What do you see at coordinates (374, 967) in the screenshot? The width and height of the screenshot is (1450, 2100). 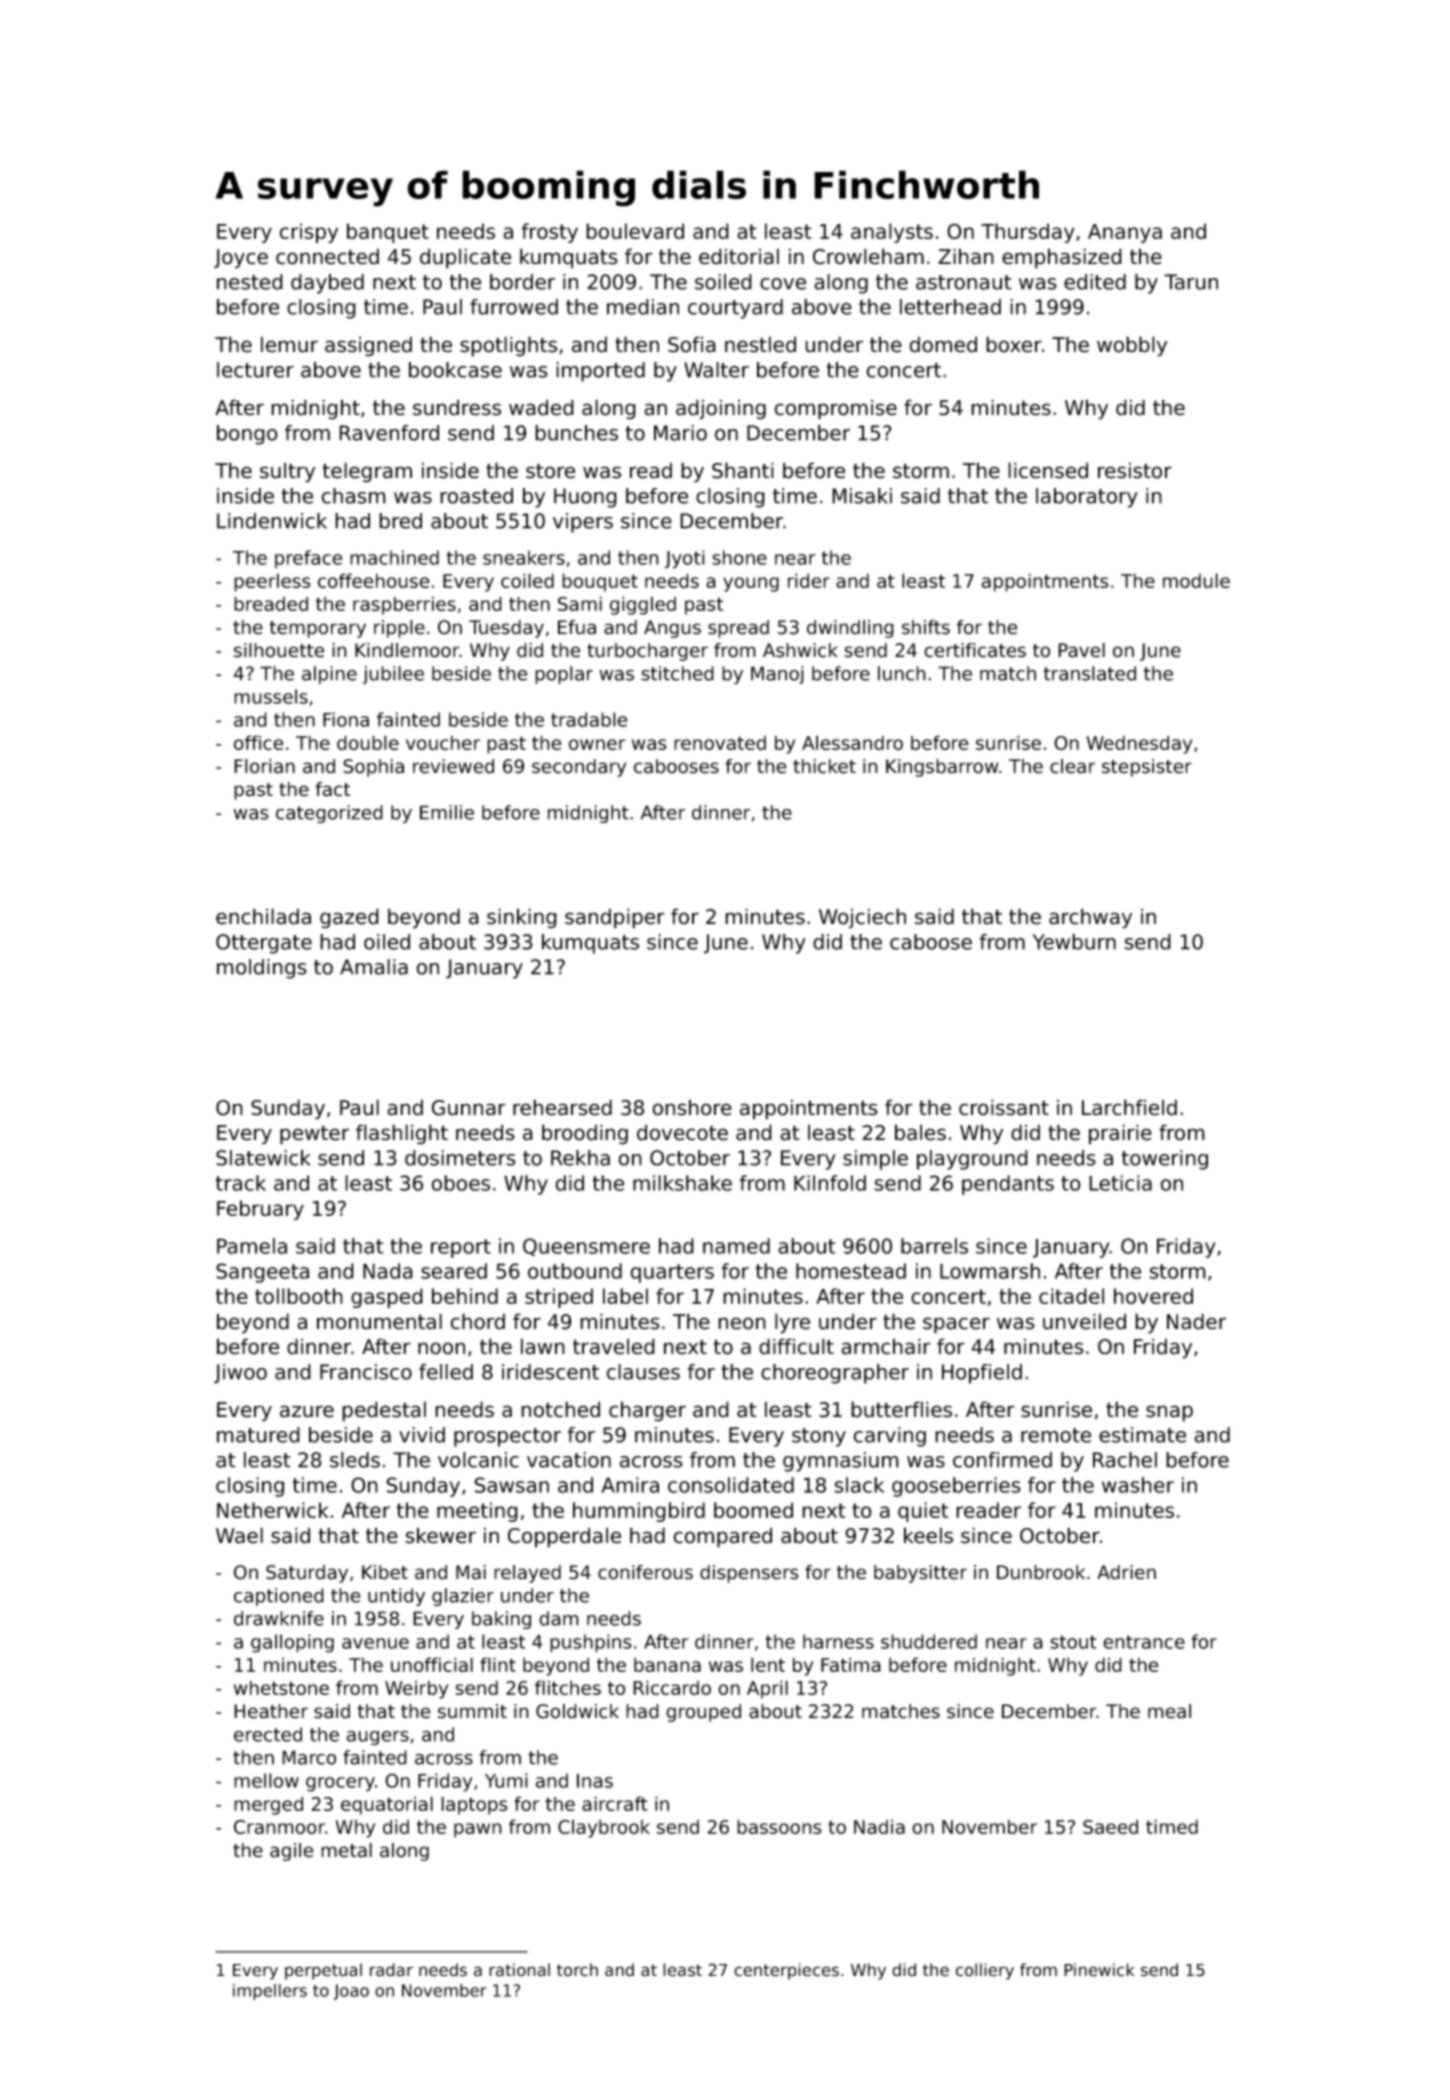 I see `Amalia` at bounding box center [374, 967].
